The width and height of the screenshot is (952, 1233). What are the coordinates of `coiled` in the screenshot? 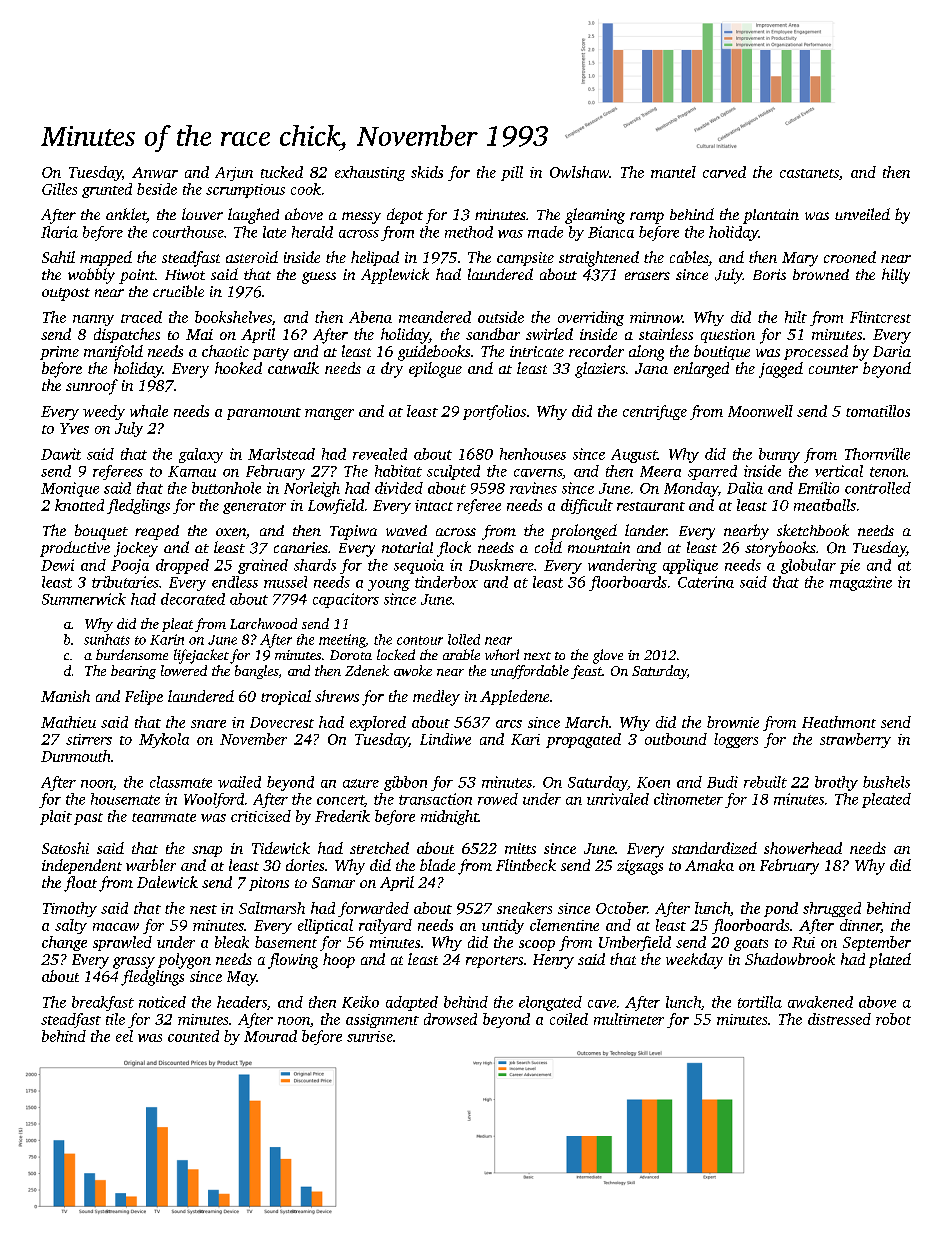 It's located at (569, 1019).
